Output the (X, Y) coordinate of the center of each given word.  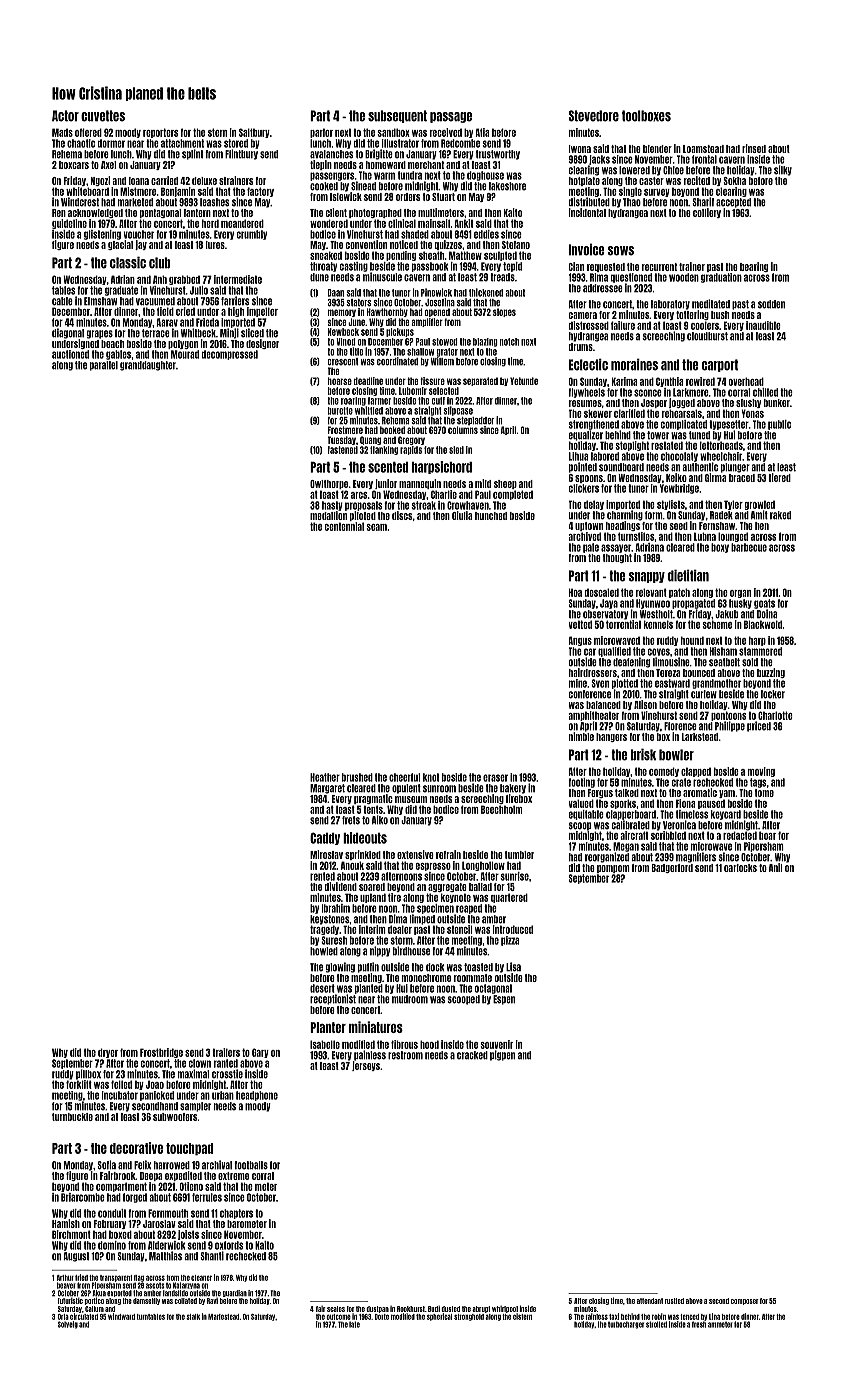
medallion (328, 515)
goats (764, 604)
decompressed (230, 355)
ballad (480, 887)
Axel (109, 165)
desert (322, 988)
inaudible (763, 325)
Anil (776, 867)
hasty (332, 506)
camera (583, 315)
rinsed (754, 148)
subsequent (397, 116)
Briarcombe (83, 1197)
